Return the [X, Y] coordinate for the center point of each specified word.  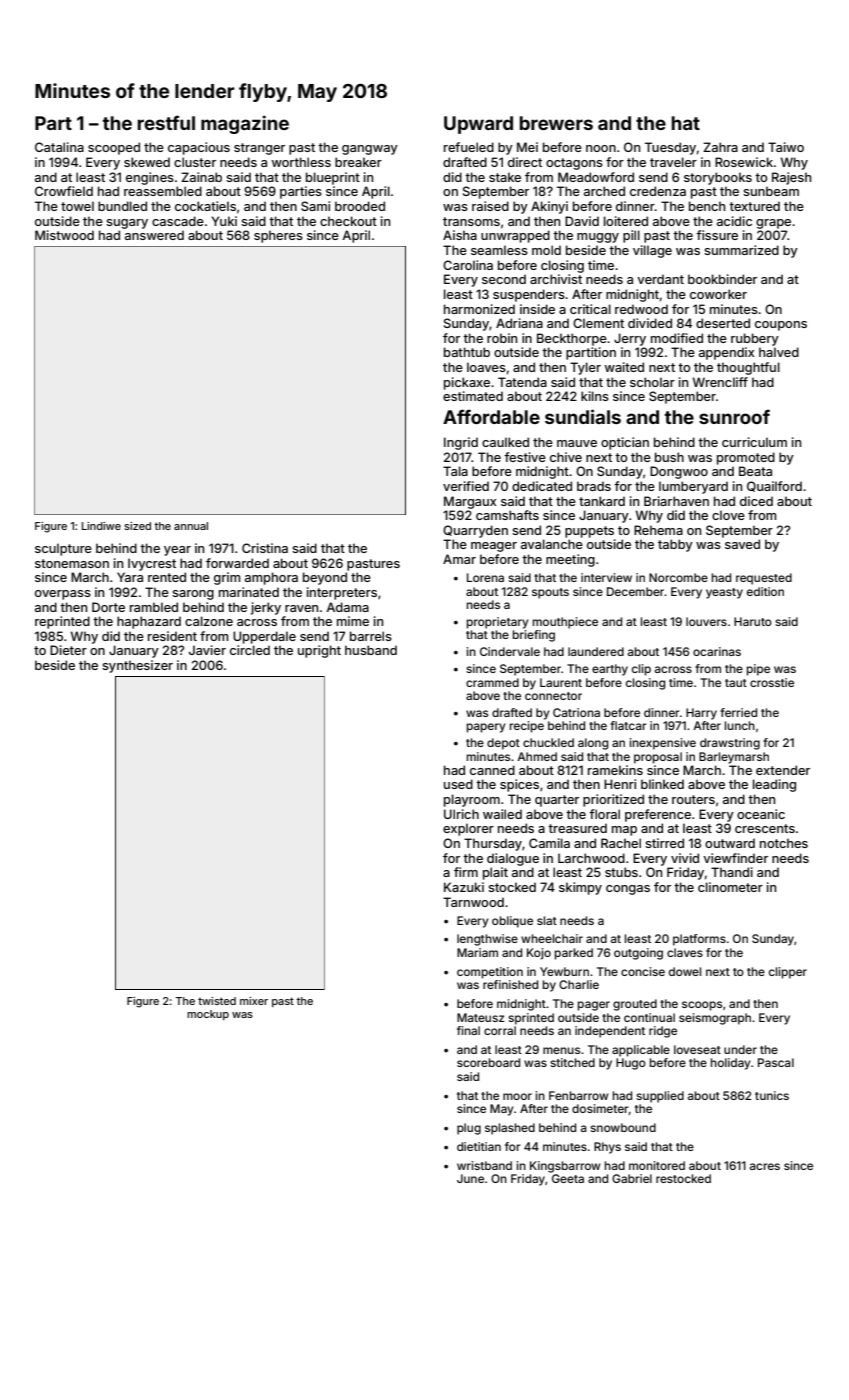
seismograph [715, 1019]
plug [469, 1129]
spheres [278, 236]
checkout [348, 221]
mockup [208, 1015]
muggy [598, 238]
